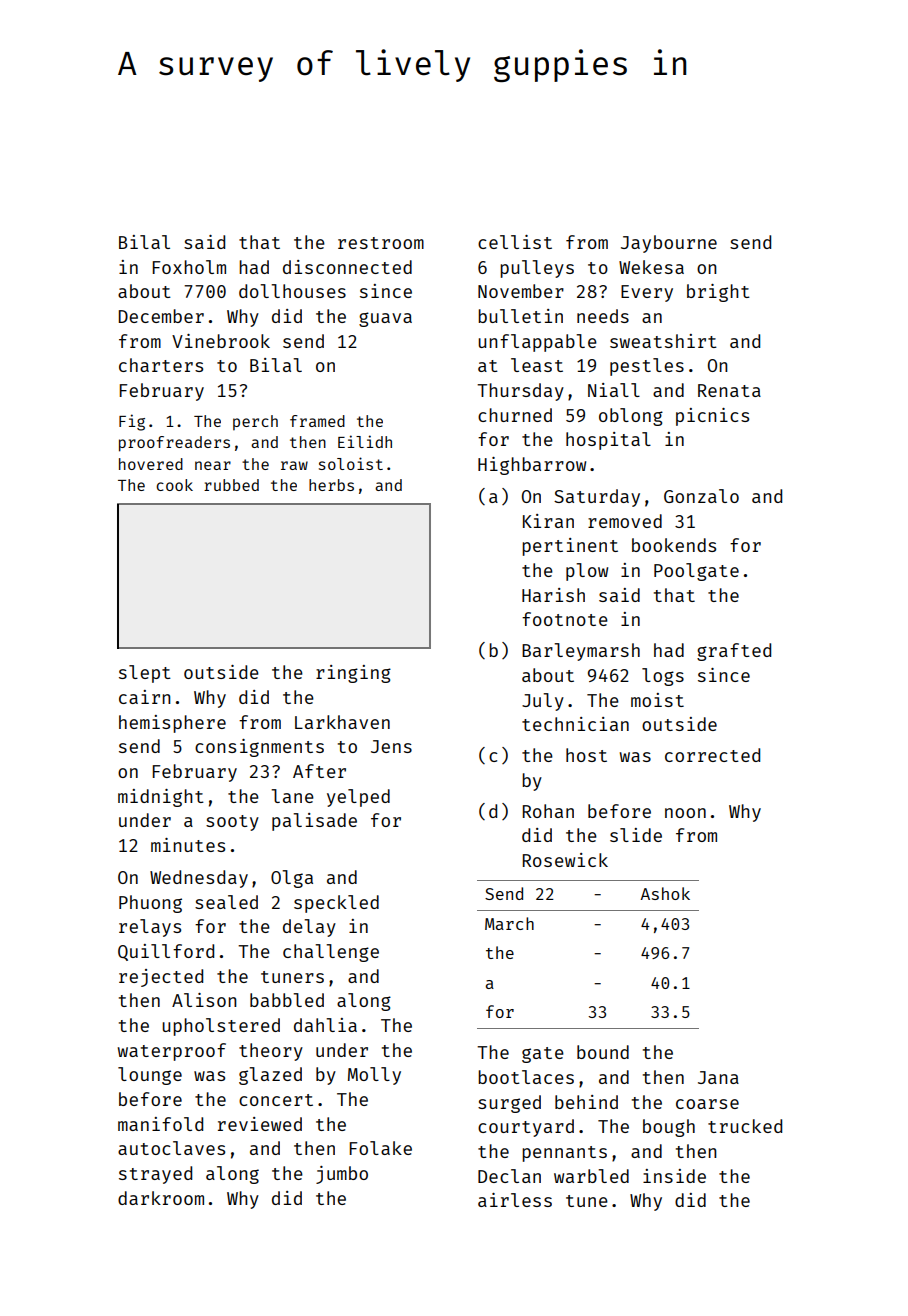 This screenshot has height=1316, width=908. I want to click on cellist, so click(515, 242).
